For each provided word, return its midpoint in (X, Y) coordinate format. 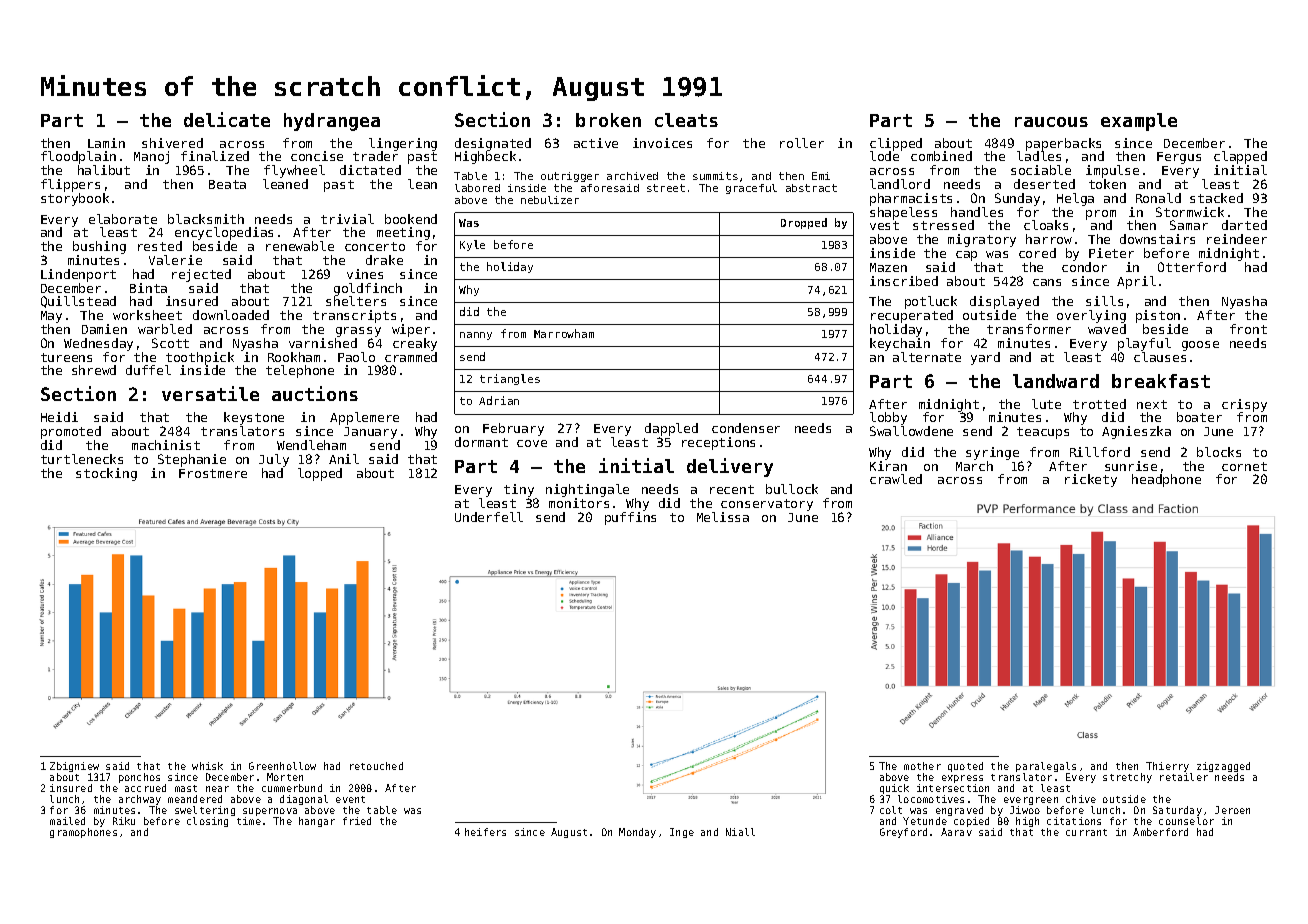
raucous (1051, 122)
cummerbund (292, 788)
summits (715, 176)
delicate (227, 119)
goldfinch (368, 289)
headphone (1166, 480)
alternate (927, 357)
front (1248, 329)
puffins (630, 518)
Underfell (489, 517)
